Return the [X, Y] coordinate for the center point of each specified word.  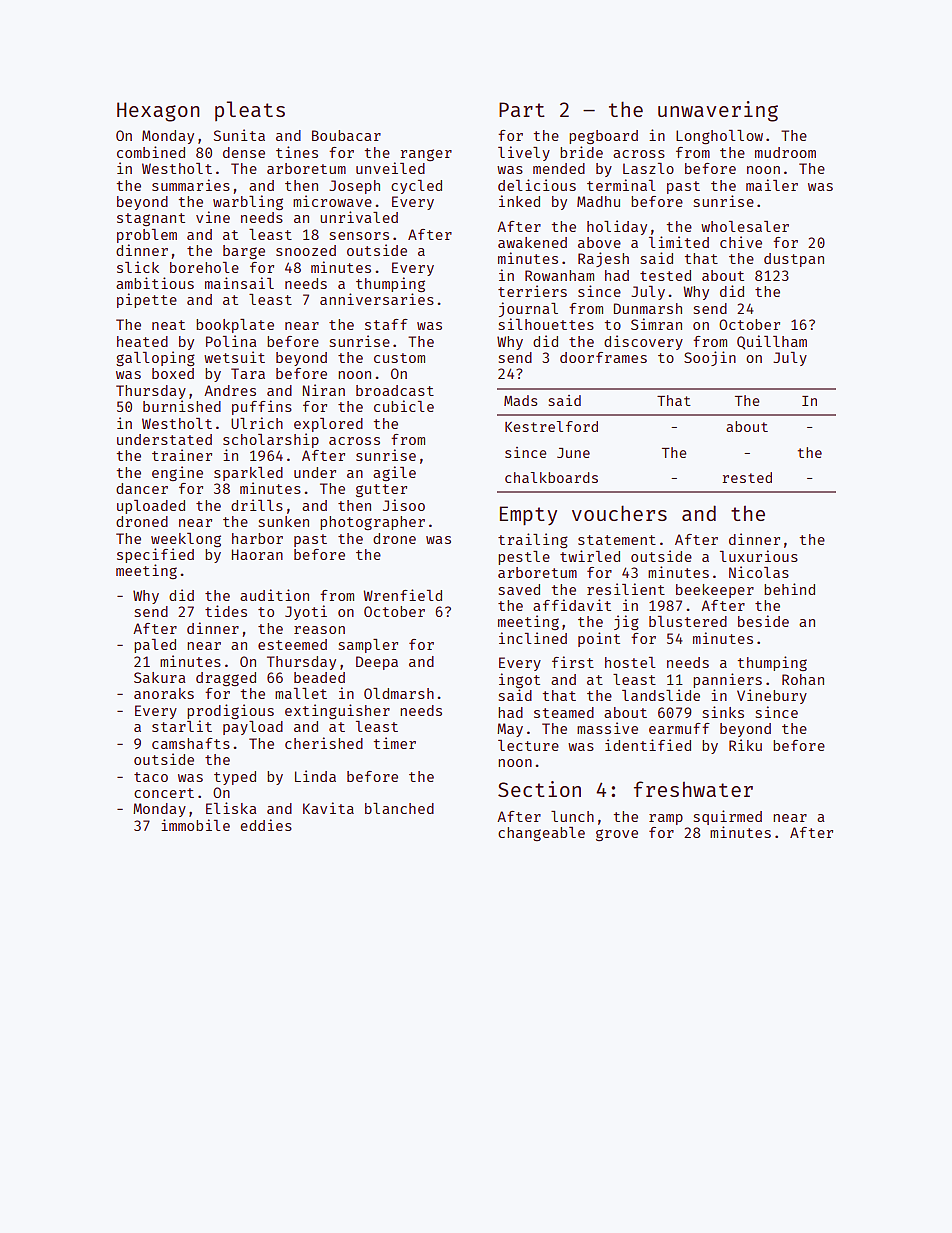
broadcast [395, 390]
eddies [266, 825]
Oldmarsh [399, 693]
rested [747, 477]
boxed [173, 373]
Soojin [710, 358]
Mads [520, 400]
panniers [727, 680]
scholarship [271, 440]
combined [151, 152]
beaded [319, 677]
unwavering [718, 111]
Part [522, 109]
